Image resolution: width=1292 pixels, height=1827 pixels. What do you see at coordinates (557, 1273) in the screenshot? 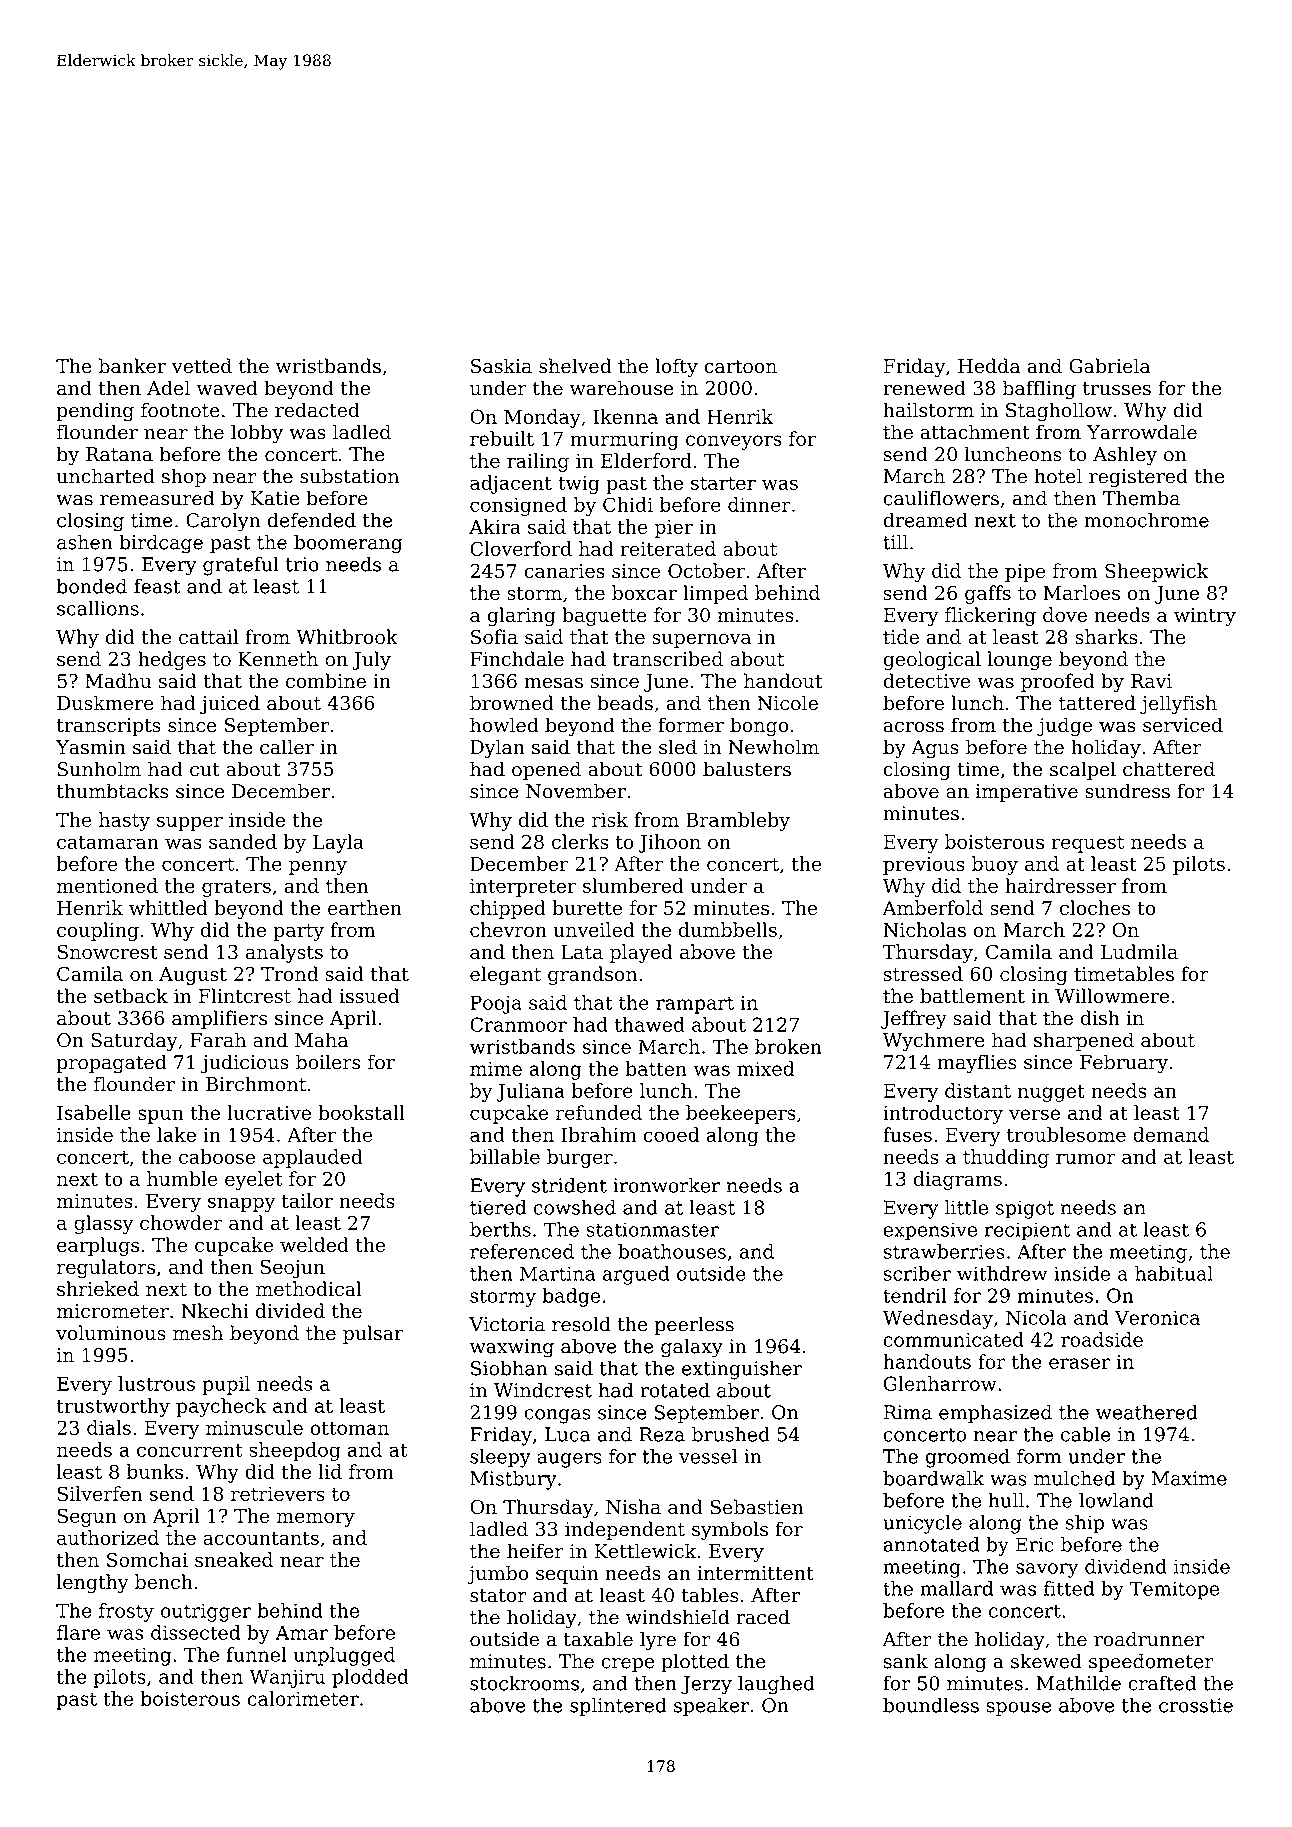
I see `Martina` at bounding box center [557, 1273].
